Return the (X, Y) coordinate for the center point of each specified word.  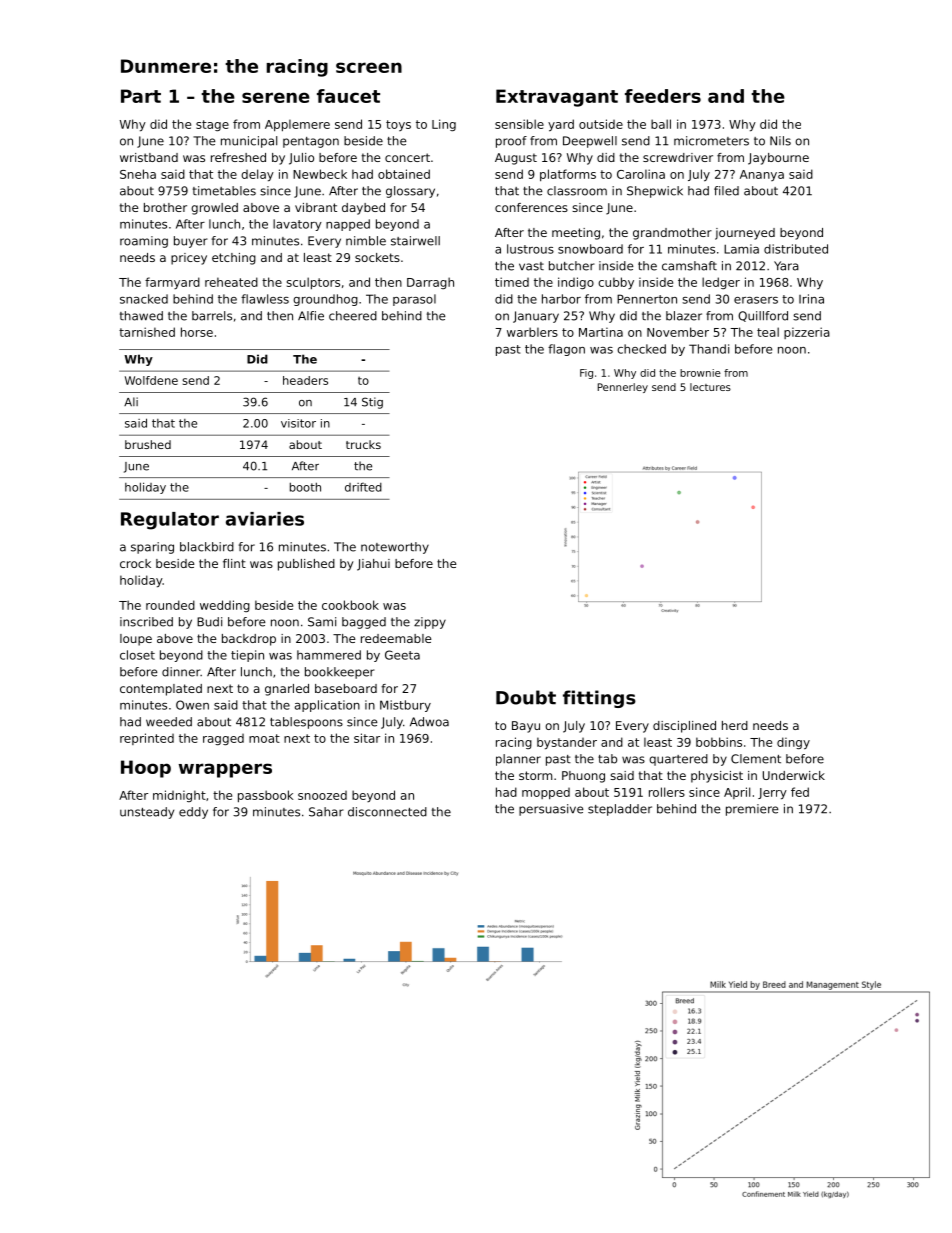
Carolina (641, 174)
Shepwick (655, 192)
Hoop (146, 769)
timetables (224, 191)
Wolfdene (151, 380)
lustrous (530, 249)
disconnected (387, 812)
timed (512, 282)
